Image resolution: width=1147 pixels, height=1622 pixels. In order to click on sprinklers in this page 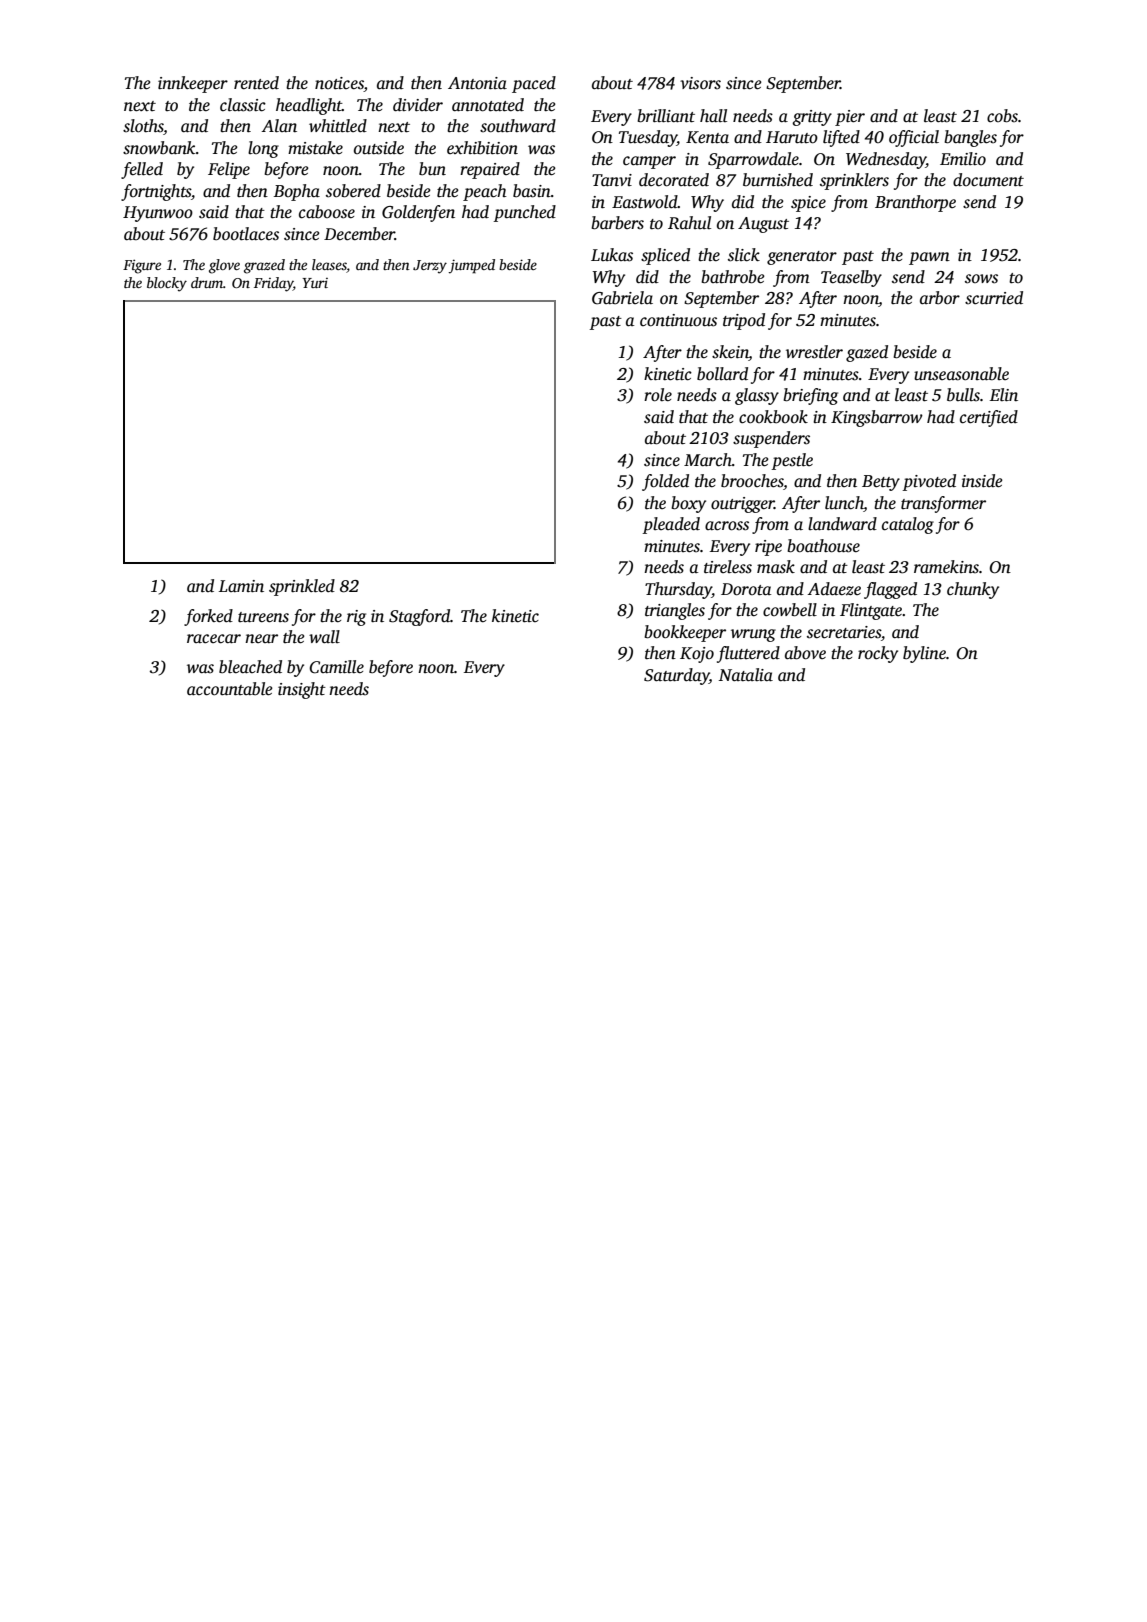, I will do `click(854, 181)`.
